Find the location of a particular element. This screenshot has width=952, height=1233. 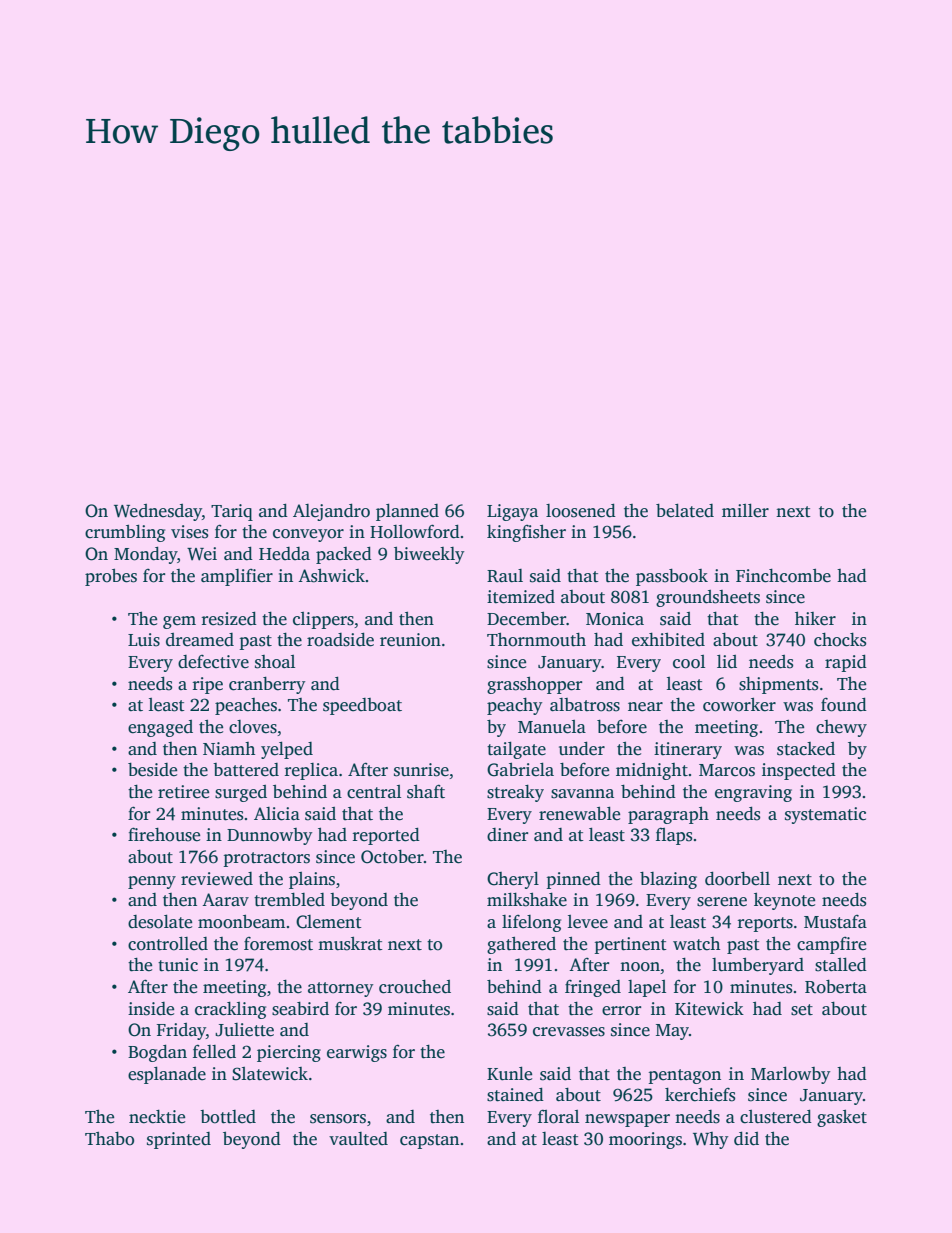

Finchcombe is located at coordinates (783, 576).
